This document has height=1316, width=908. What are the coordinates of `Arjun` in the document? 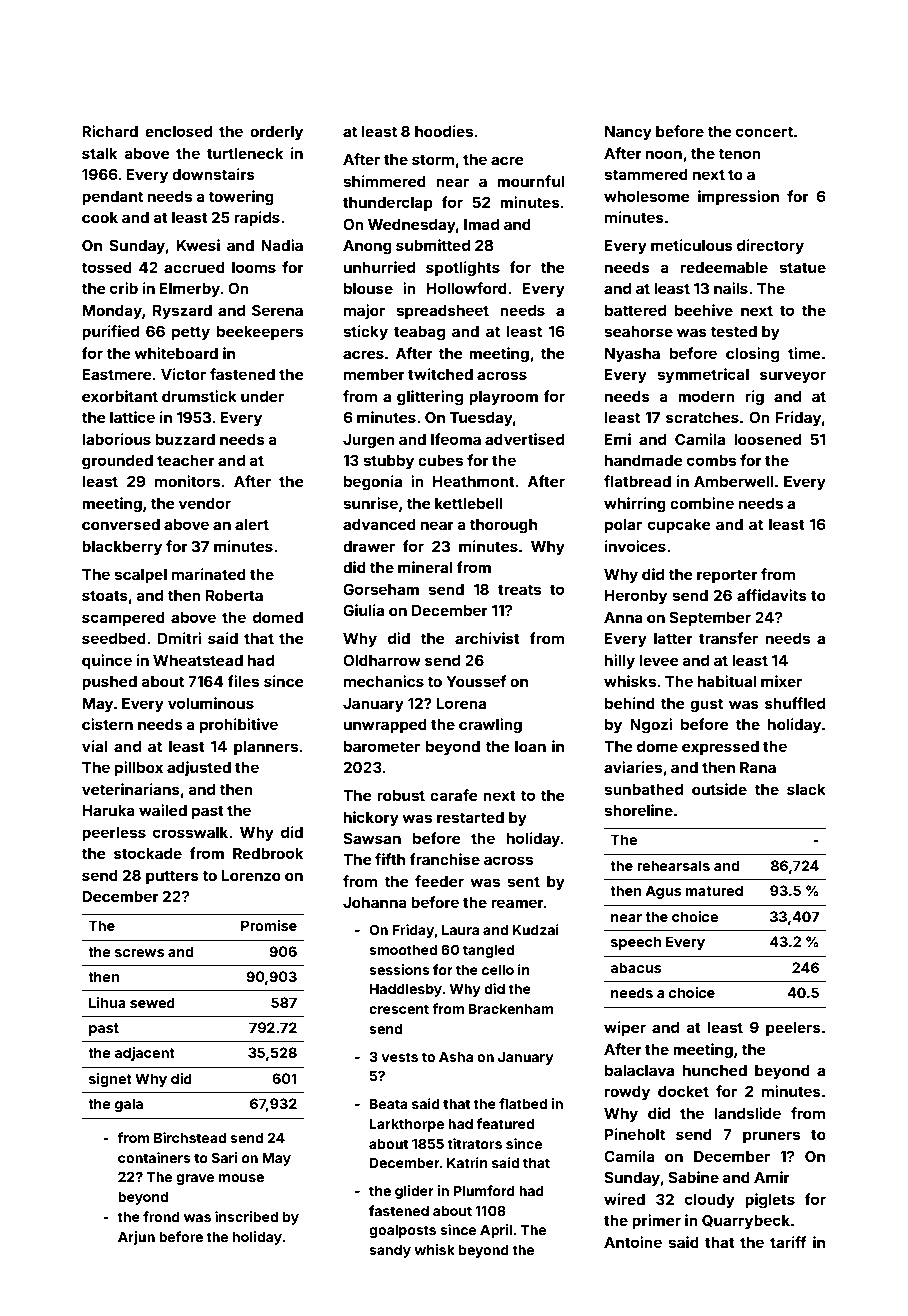 It's located at (136, 1238).
